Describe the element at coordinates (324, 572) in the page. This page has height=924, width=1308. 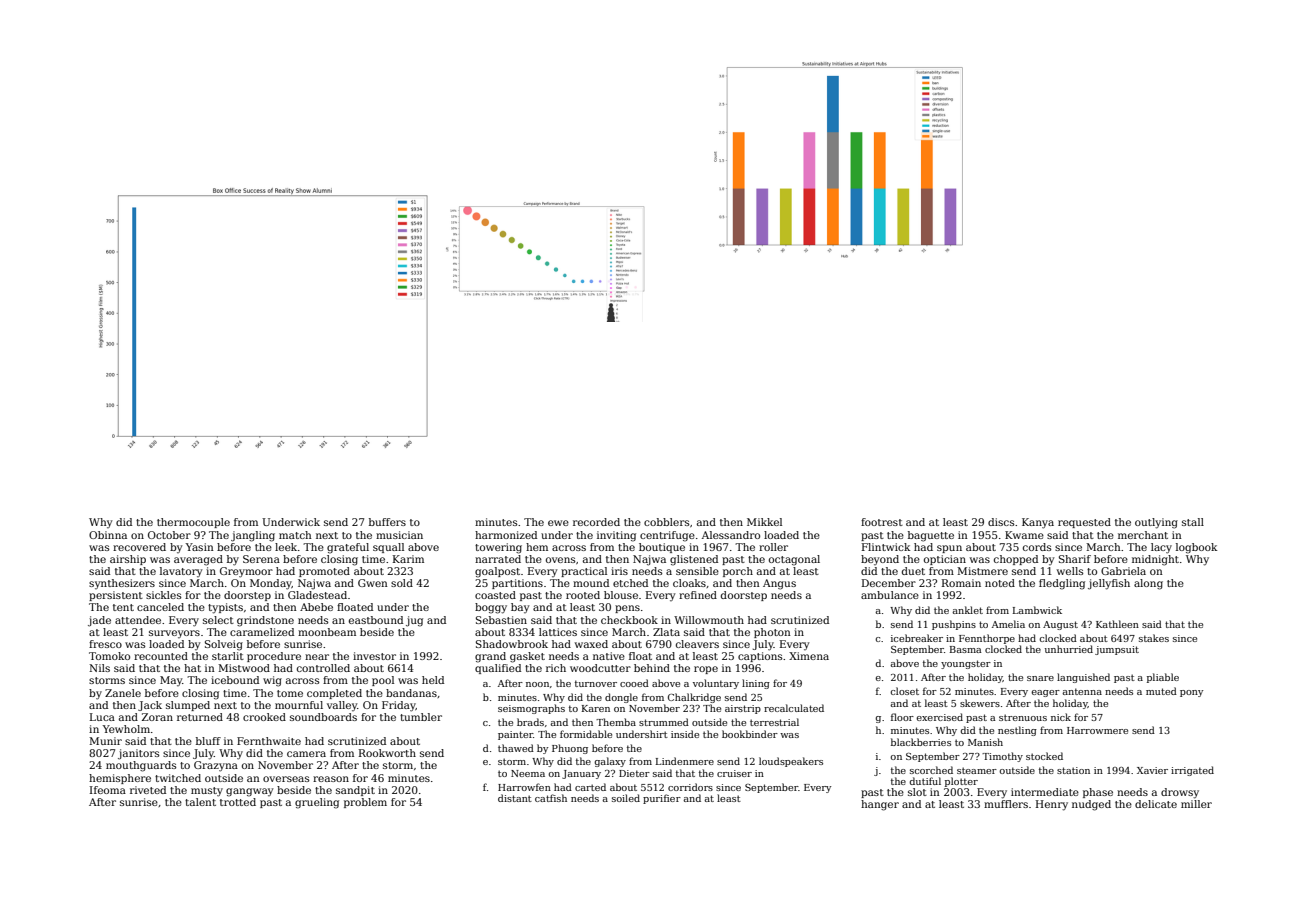
I see `promoted` at that location.
